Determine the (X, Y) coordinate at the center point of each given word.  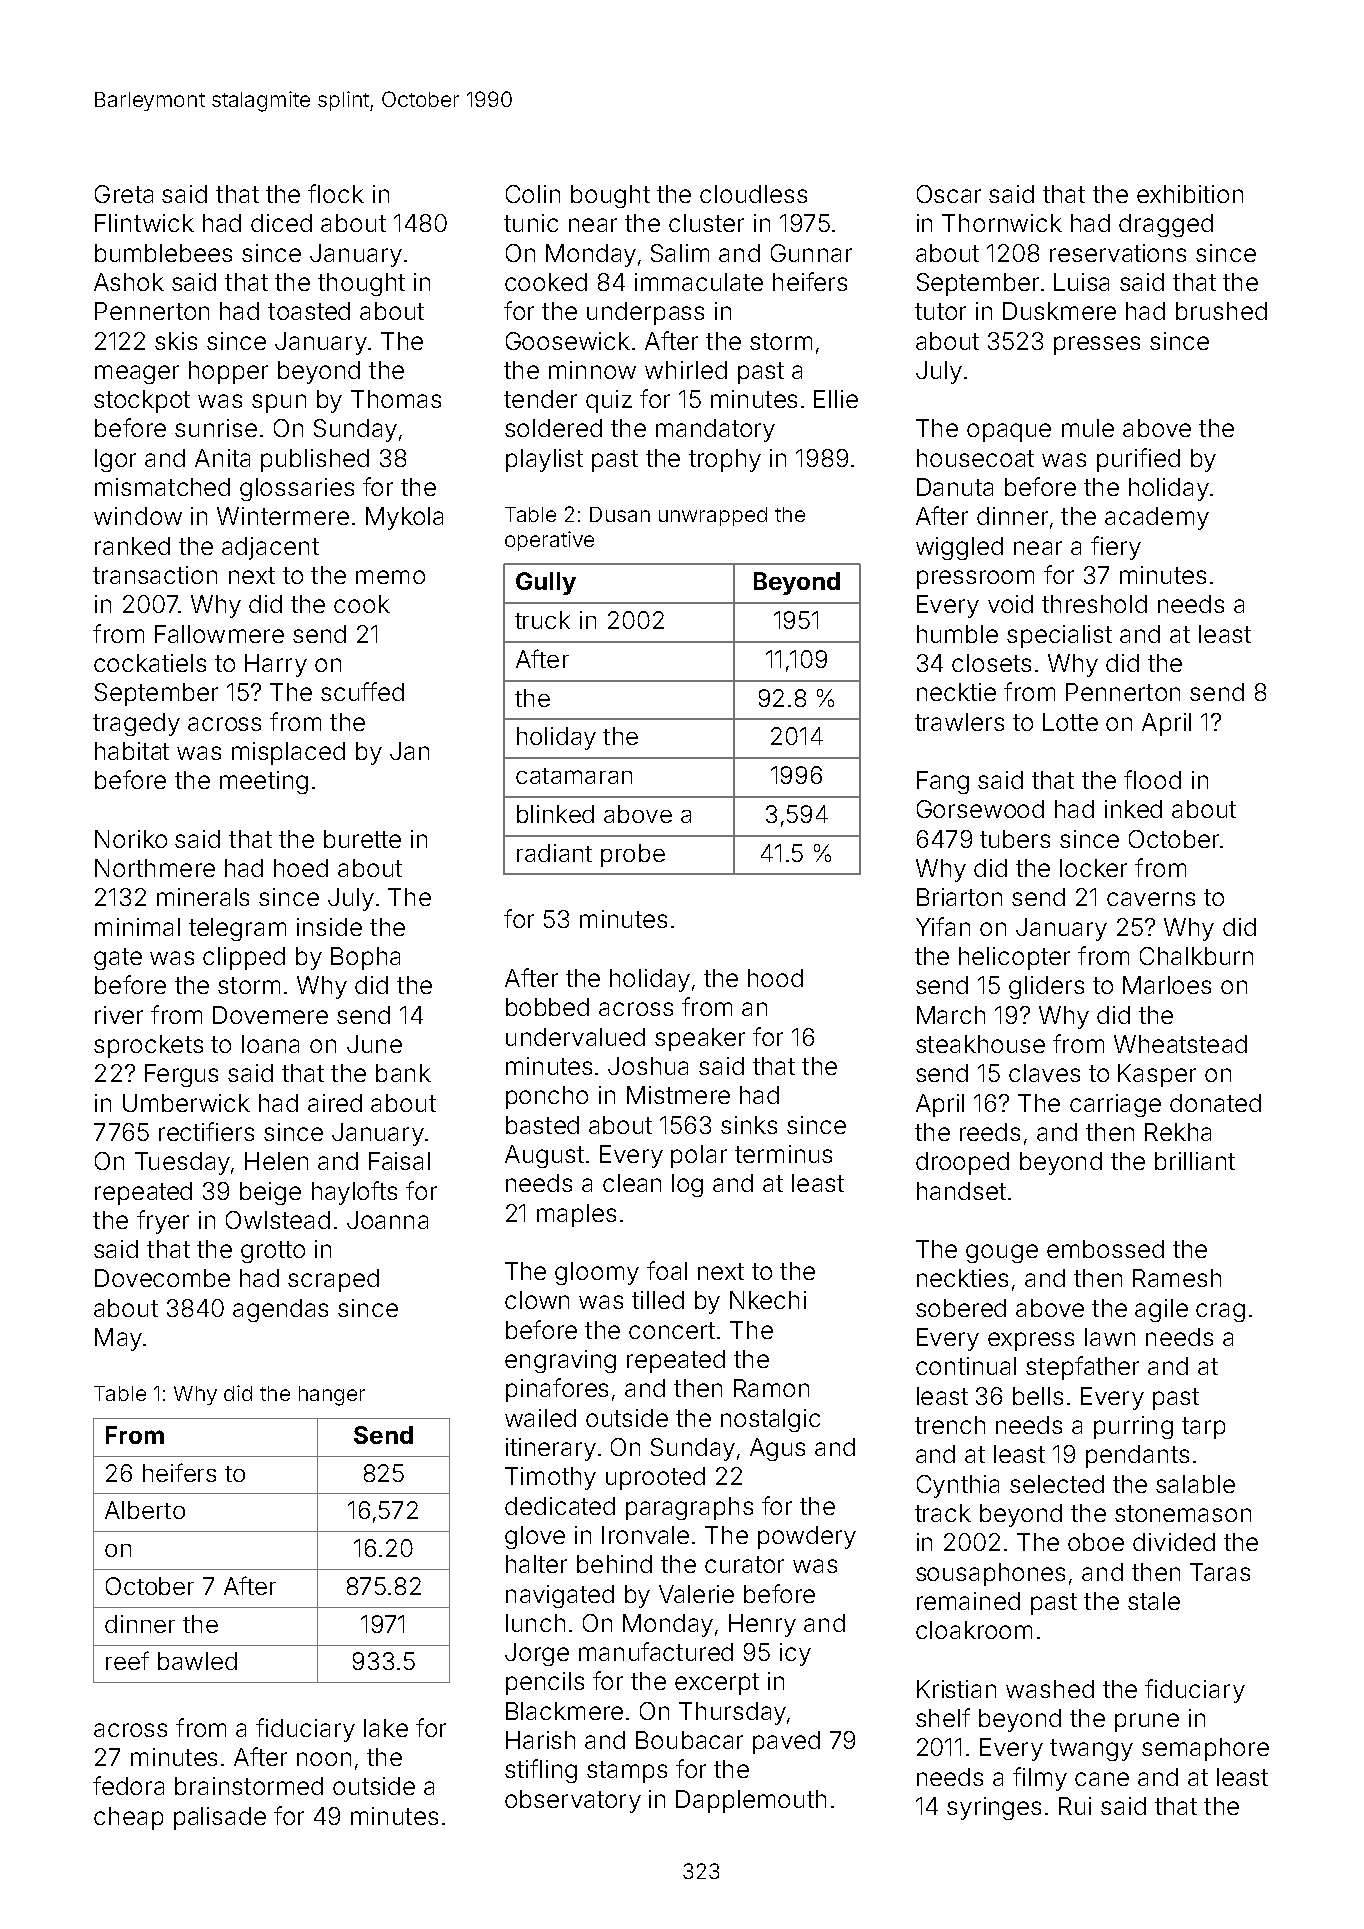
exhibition (1190, 194)
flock (336, 193)
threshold (1094, 604)
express (1031, 1341)
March (951, 1015)
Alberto (145, 1510)
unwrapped (713, 516)
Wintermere (283, 516)
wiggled (959, 548)
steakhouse (980, 1044)
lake (386, 1728)
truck (542, 620)
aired (335, 1103)
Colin (533, 194)
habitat (132, 751)
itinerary (551, 1449)
